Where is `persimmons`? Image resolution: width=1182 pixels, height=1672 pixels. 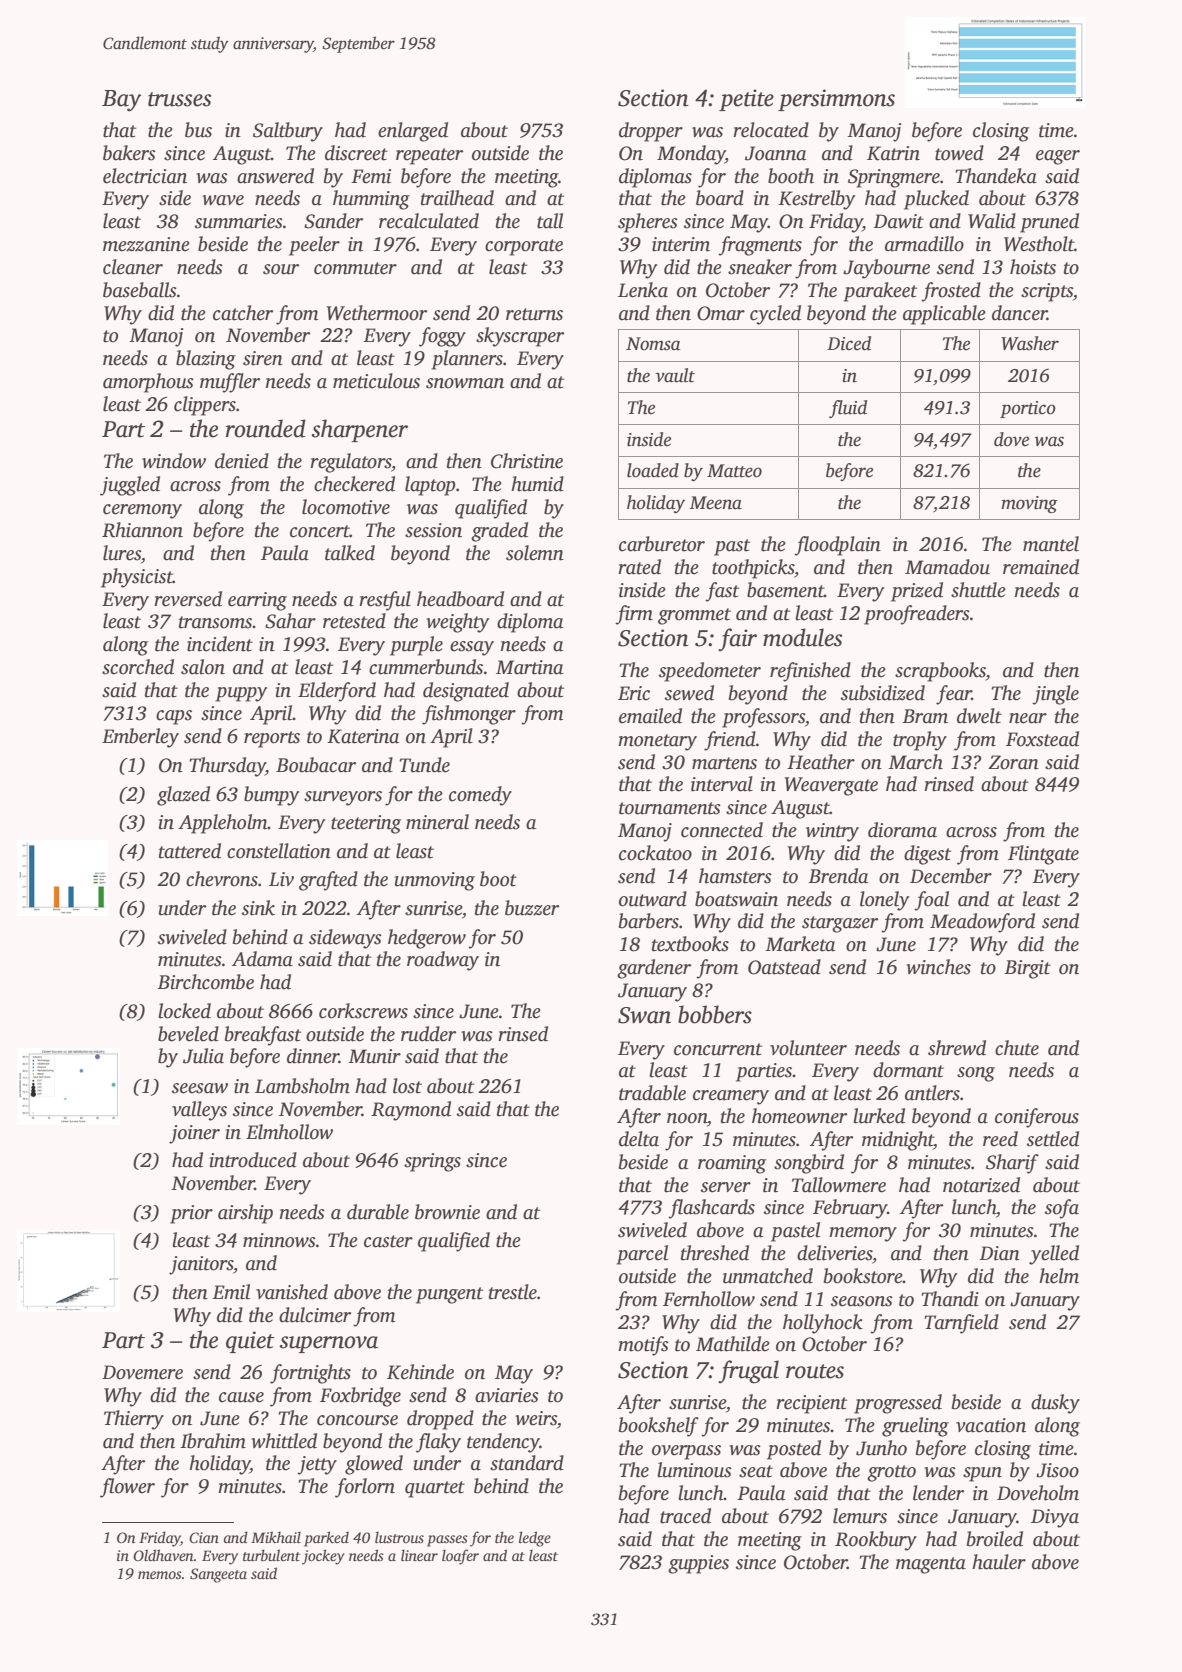
persimmons is located at coordinates (836, 100).
